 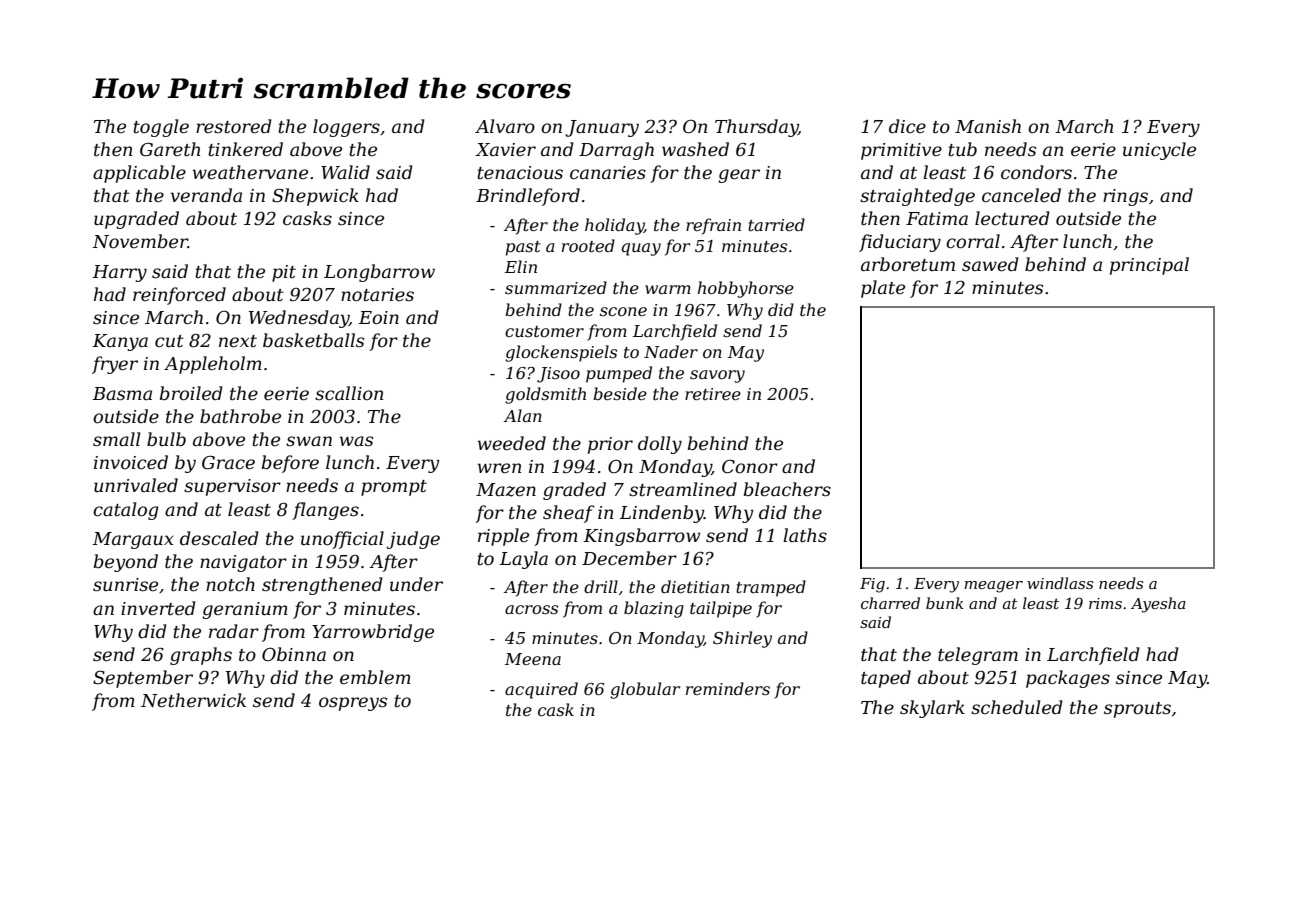 I want to click on Ayesha, so click(x=1158, y=605).
